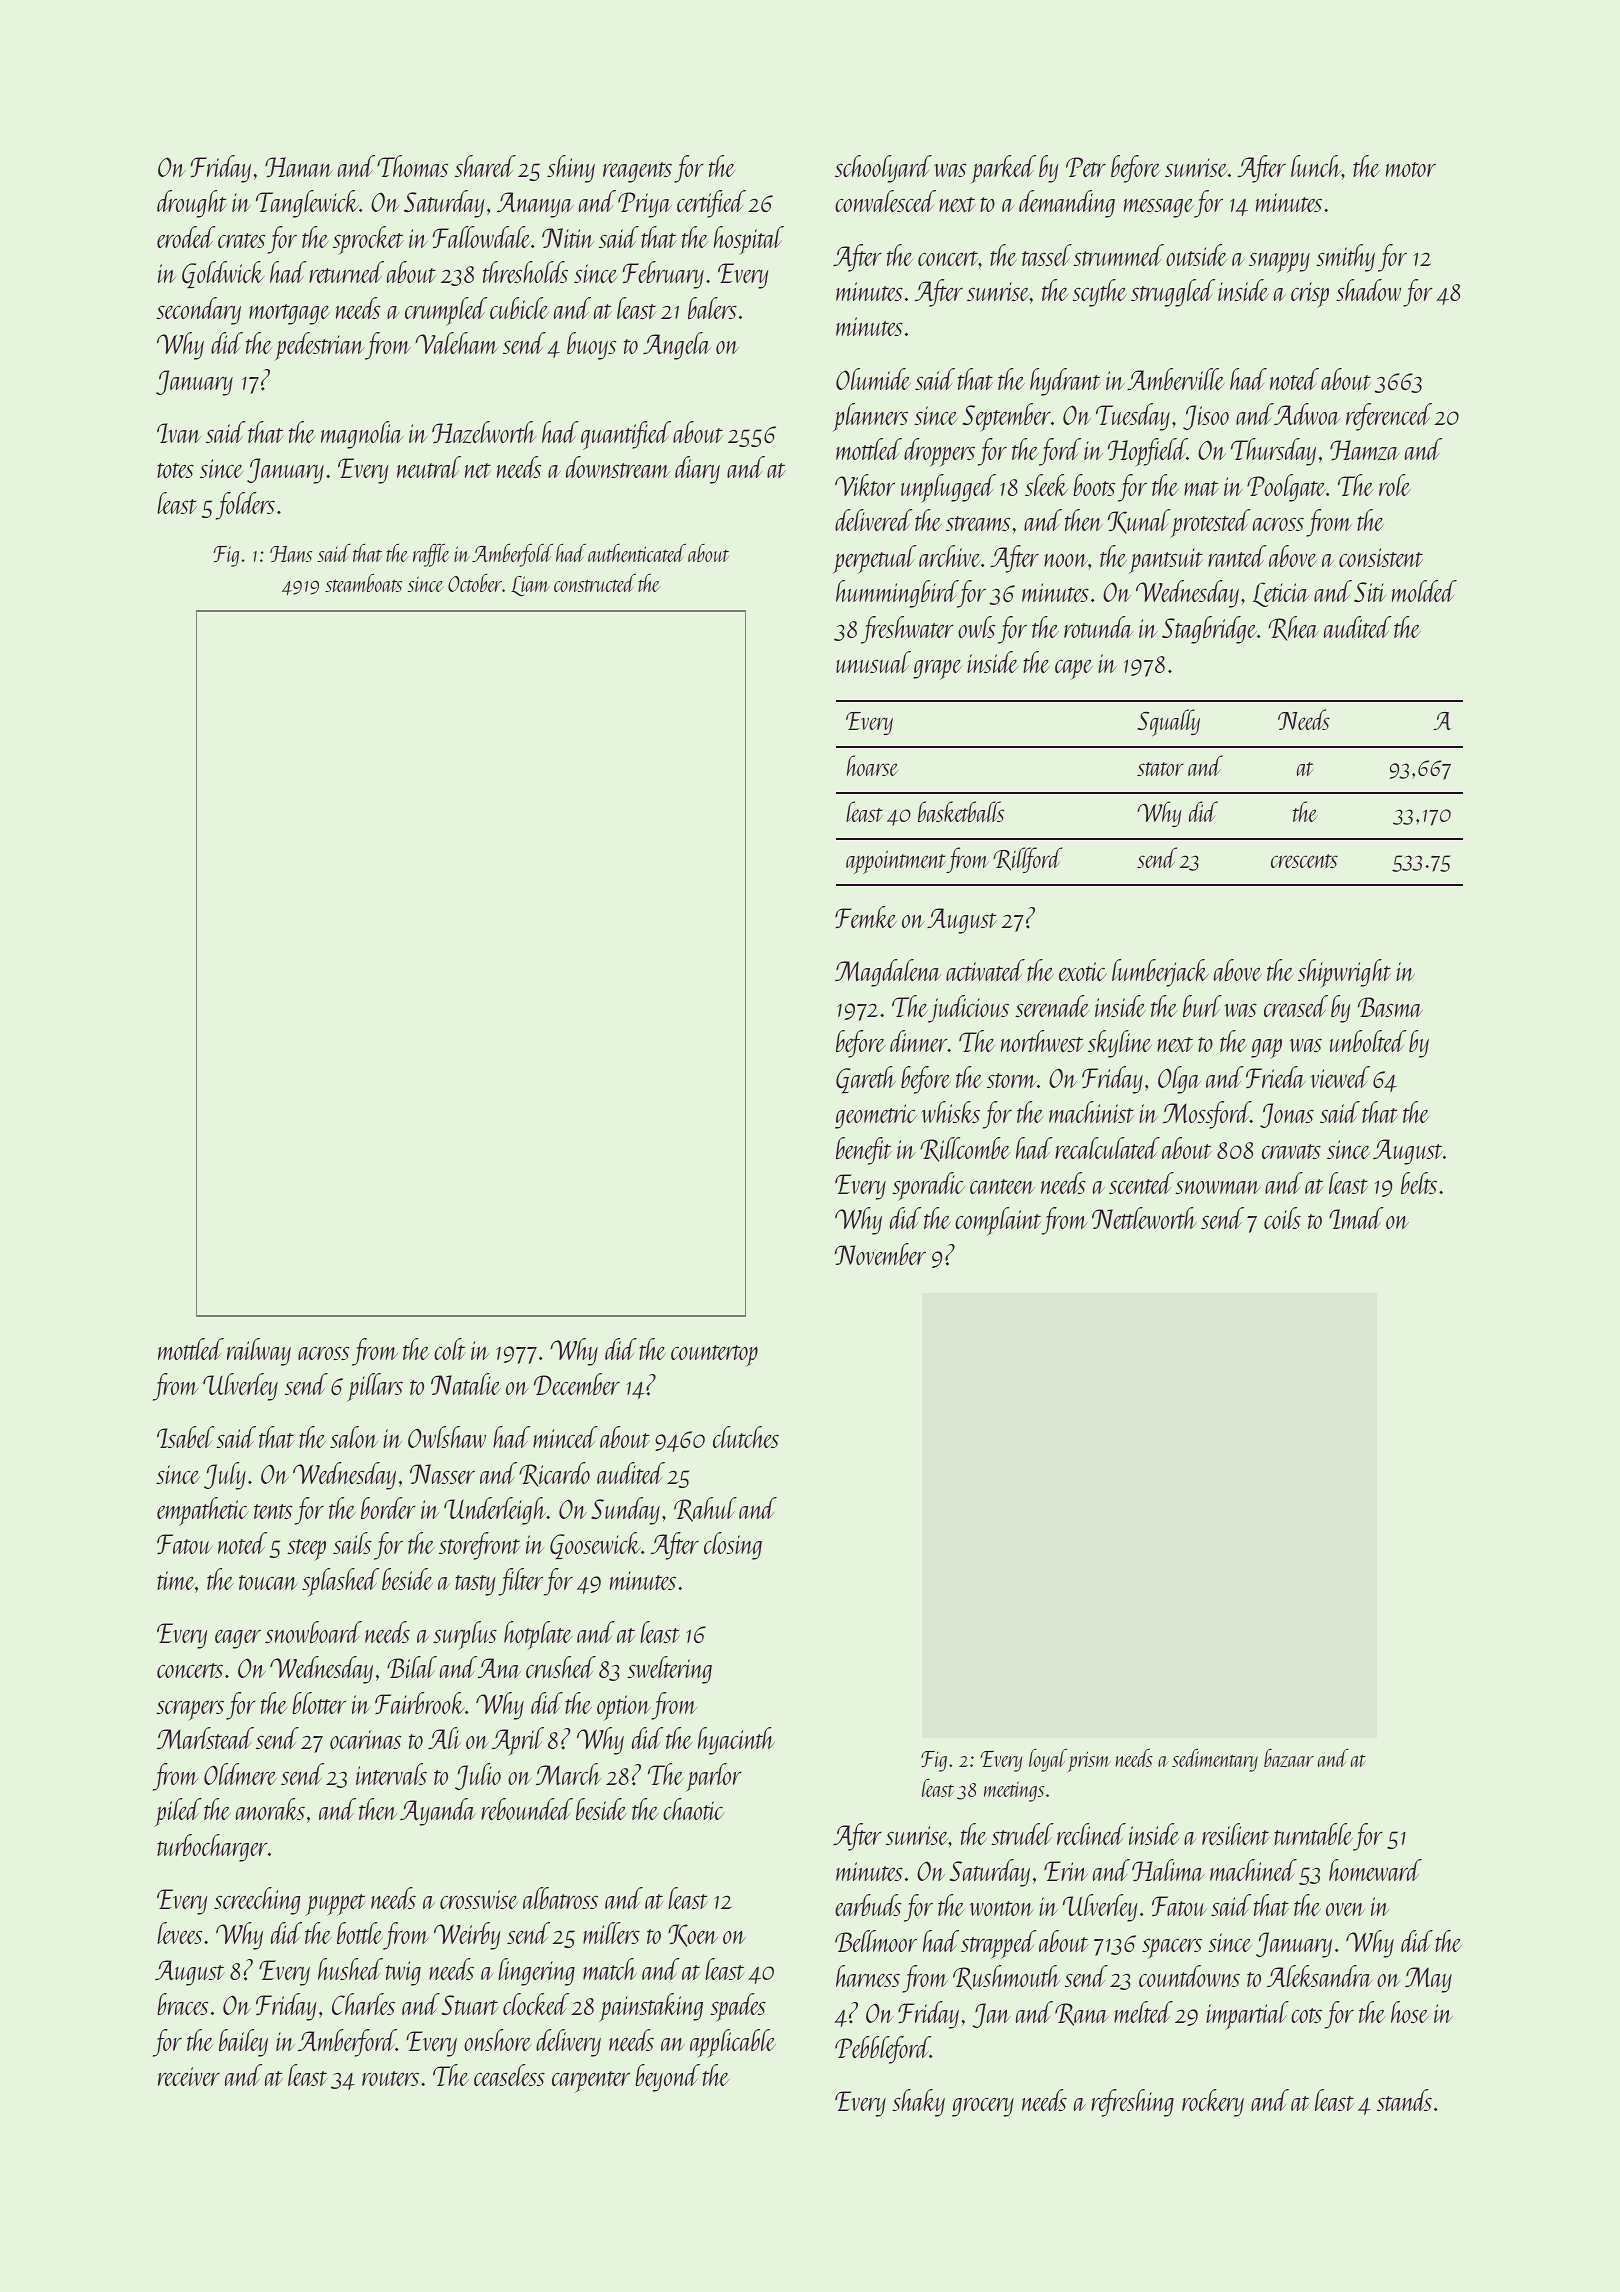  What do you see at coordinates (299, 167) in the image?
I see `Hanan` at bounding box center [299, 167].
